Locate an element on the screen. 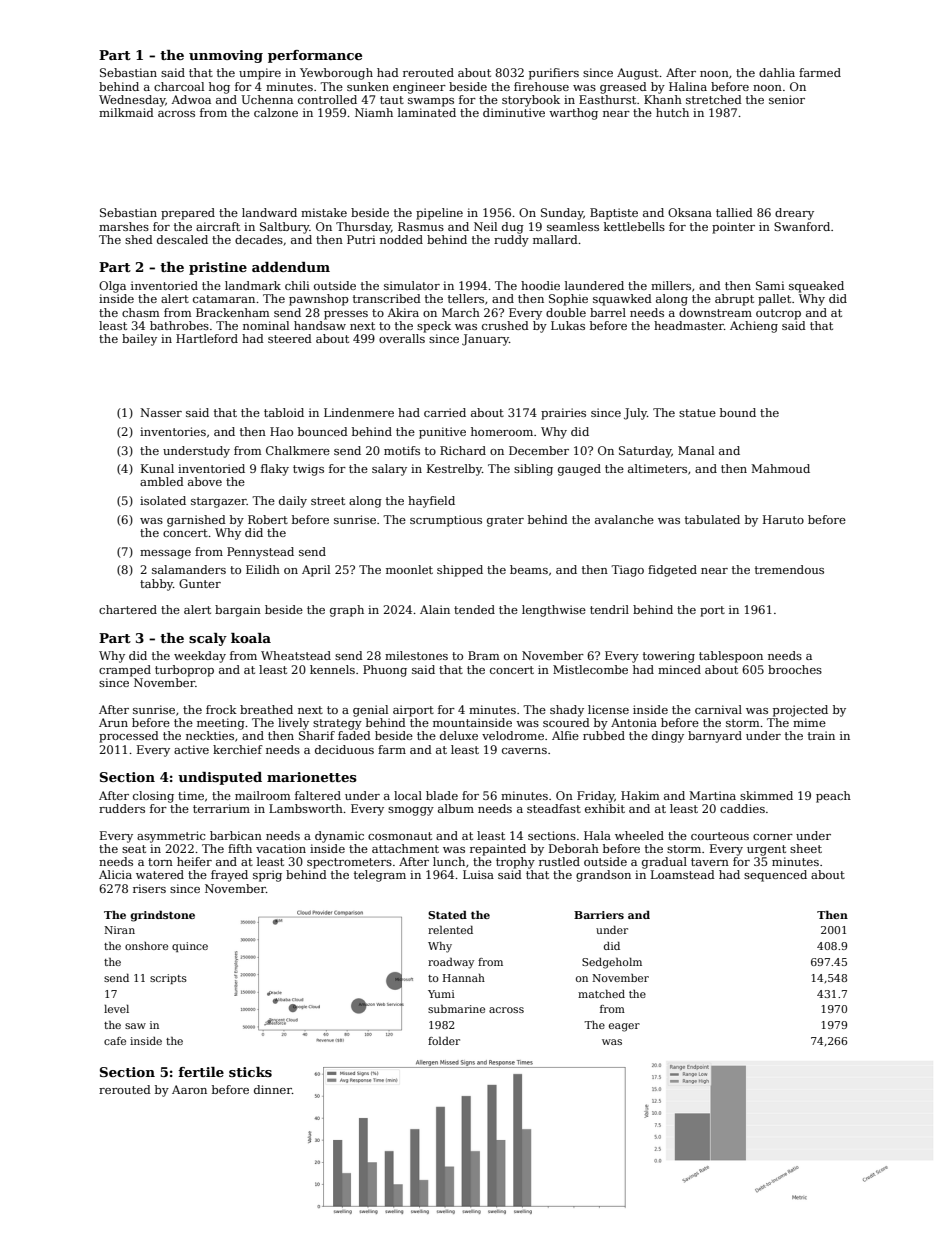 Image resolution: width=952 pixels, height=1233 pixels. dahlia is located at coordinates (777, 72).
